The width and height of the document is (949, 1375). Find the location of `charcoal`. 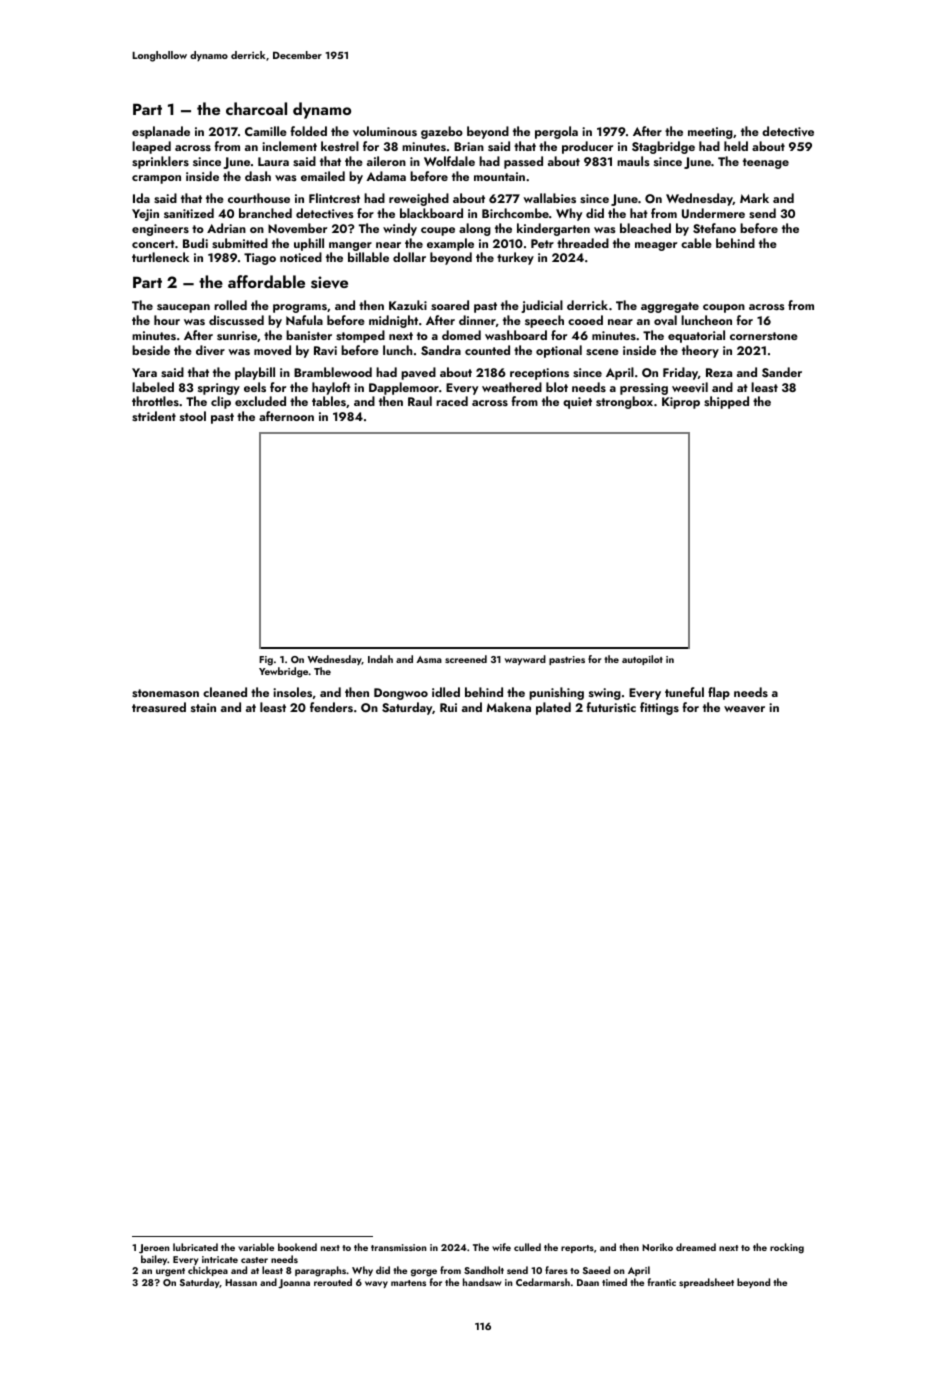

charcoal is located at coordinates (256, 108).
